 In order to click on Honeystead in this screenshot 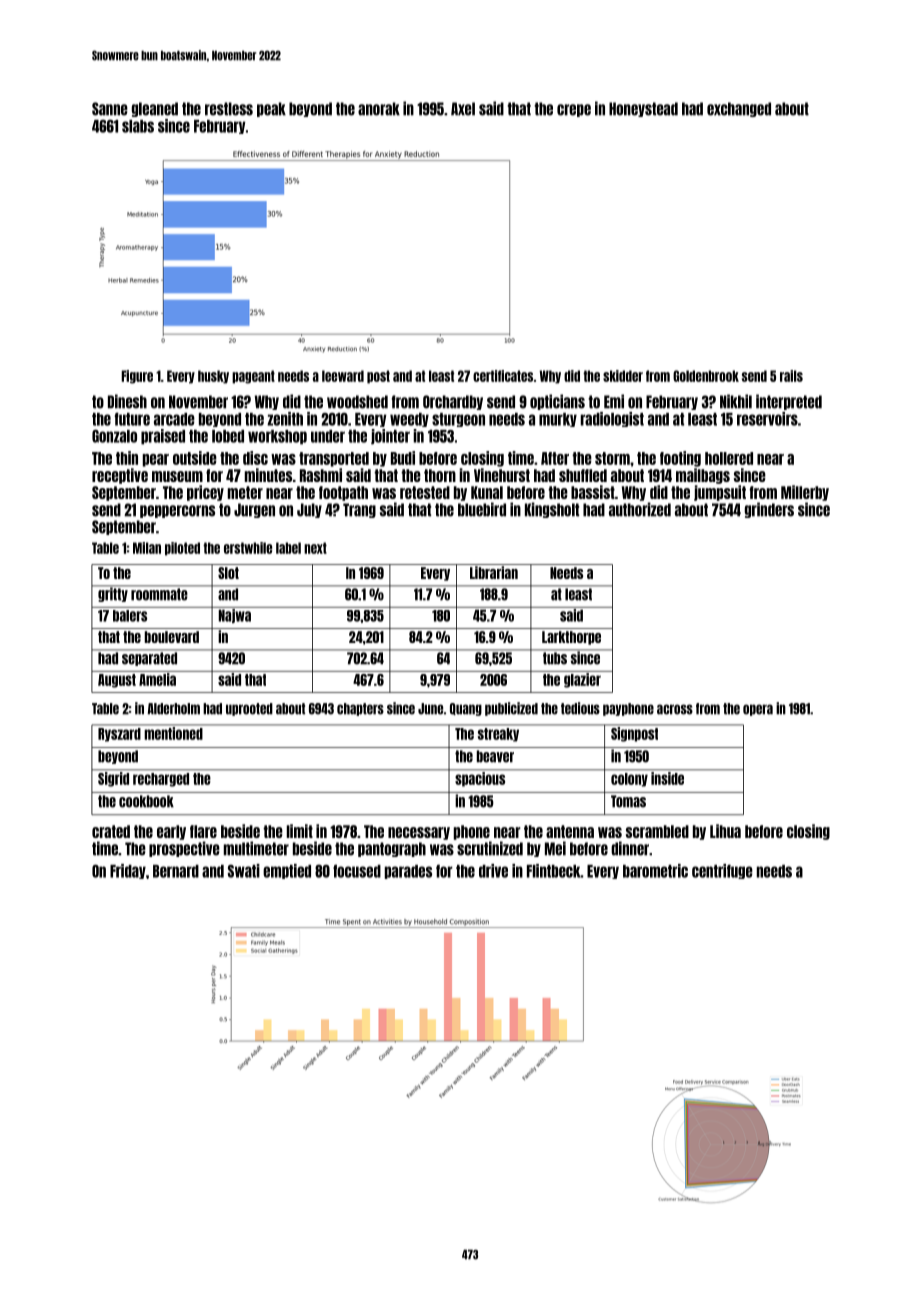, I will do `click(643, 109)`.
